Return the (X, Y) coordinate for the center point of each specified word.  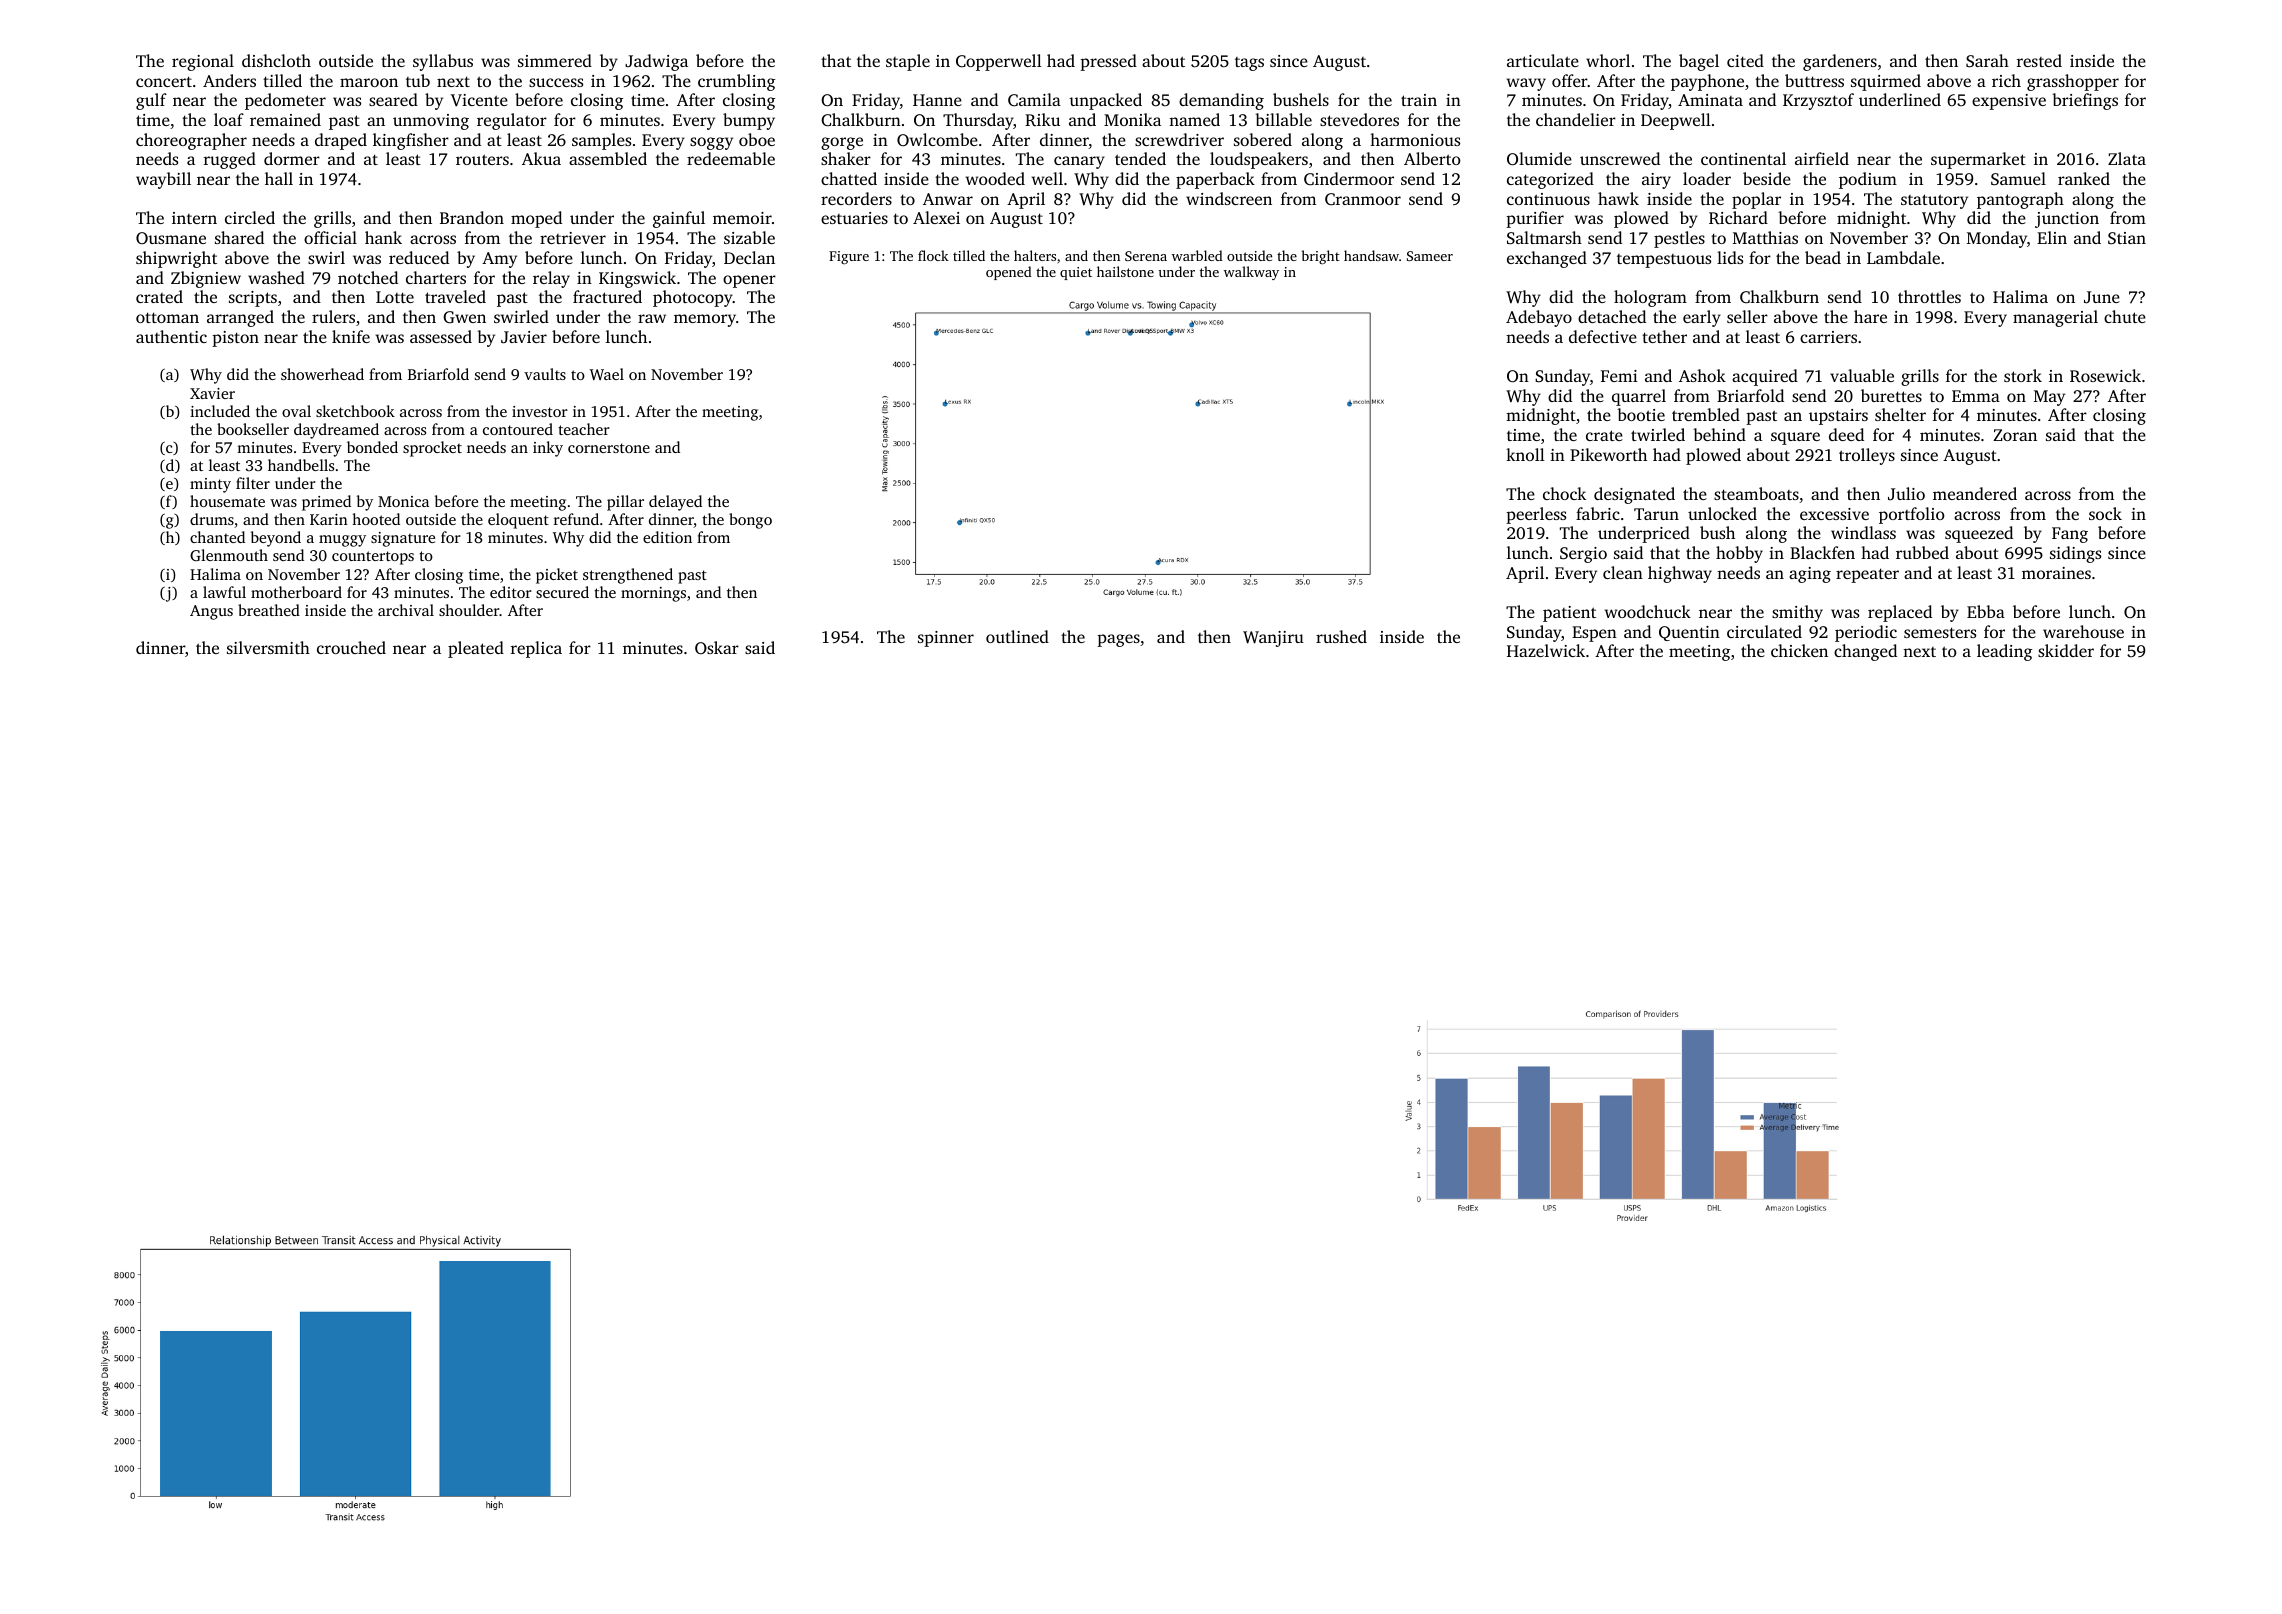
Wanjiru (1273, 639)
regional (203, 62)
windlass (1863, 532)
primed (326, 503)
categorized (1550, 180)
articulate (1543, 60)
